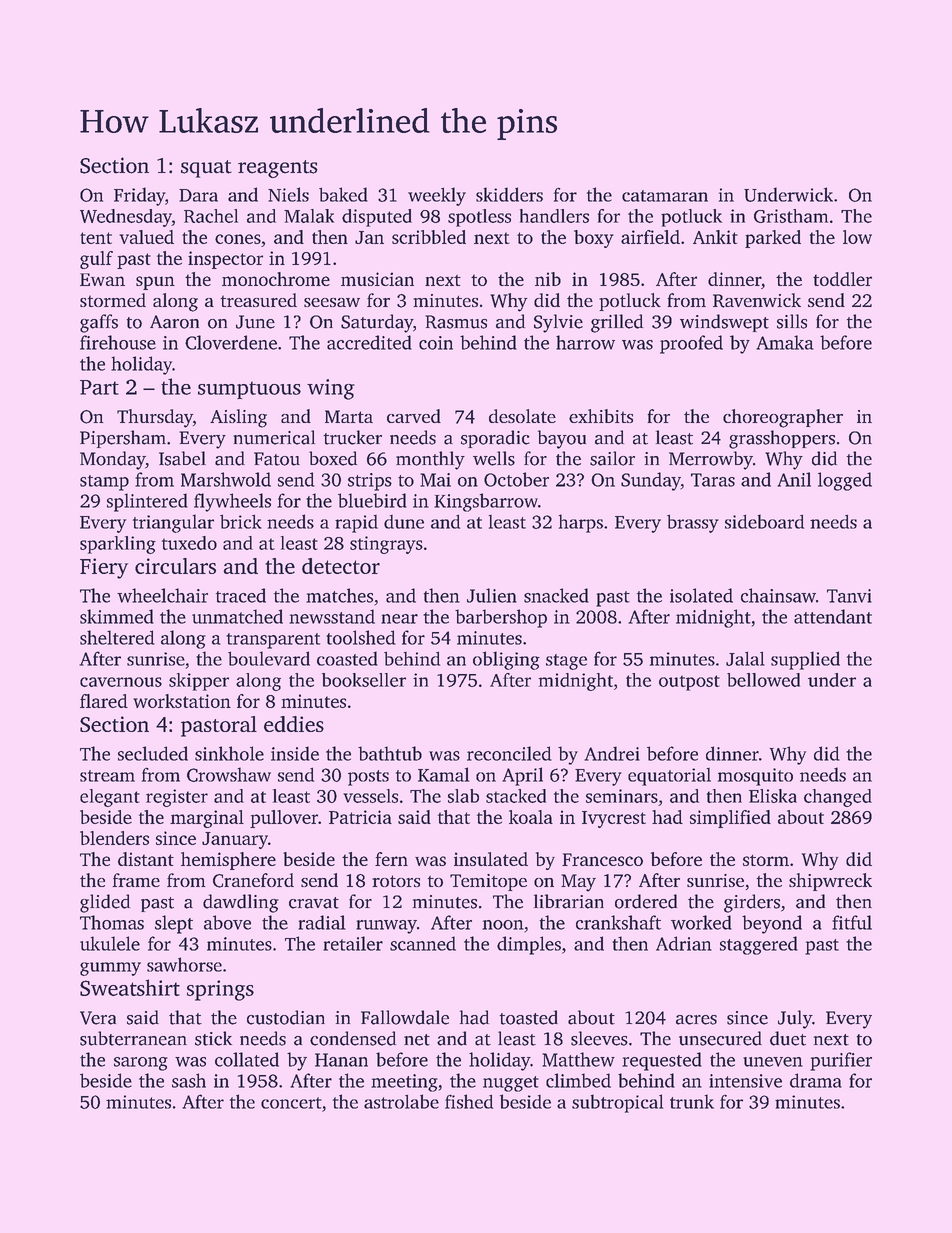 Image resolution: width=952 pixels, height=1233 pixels. I want to click on Aaron, so click(174, 322).
